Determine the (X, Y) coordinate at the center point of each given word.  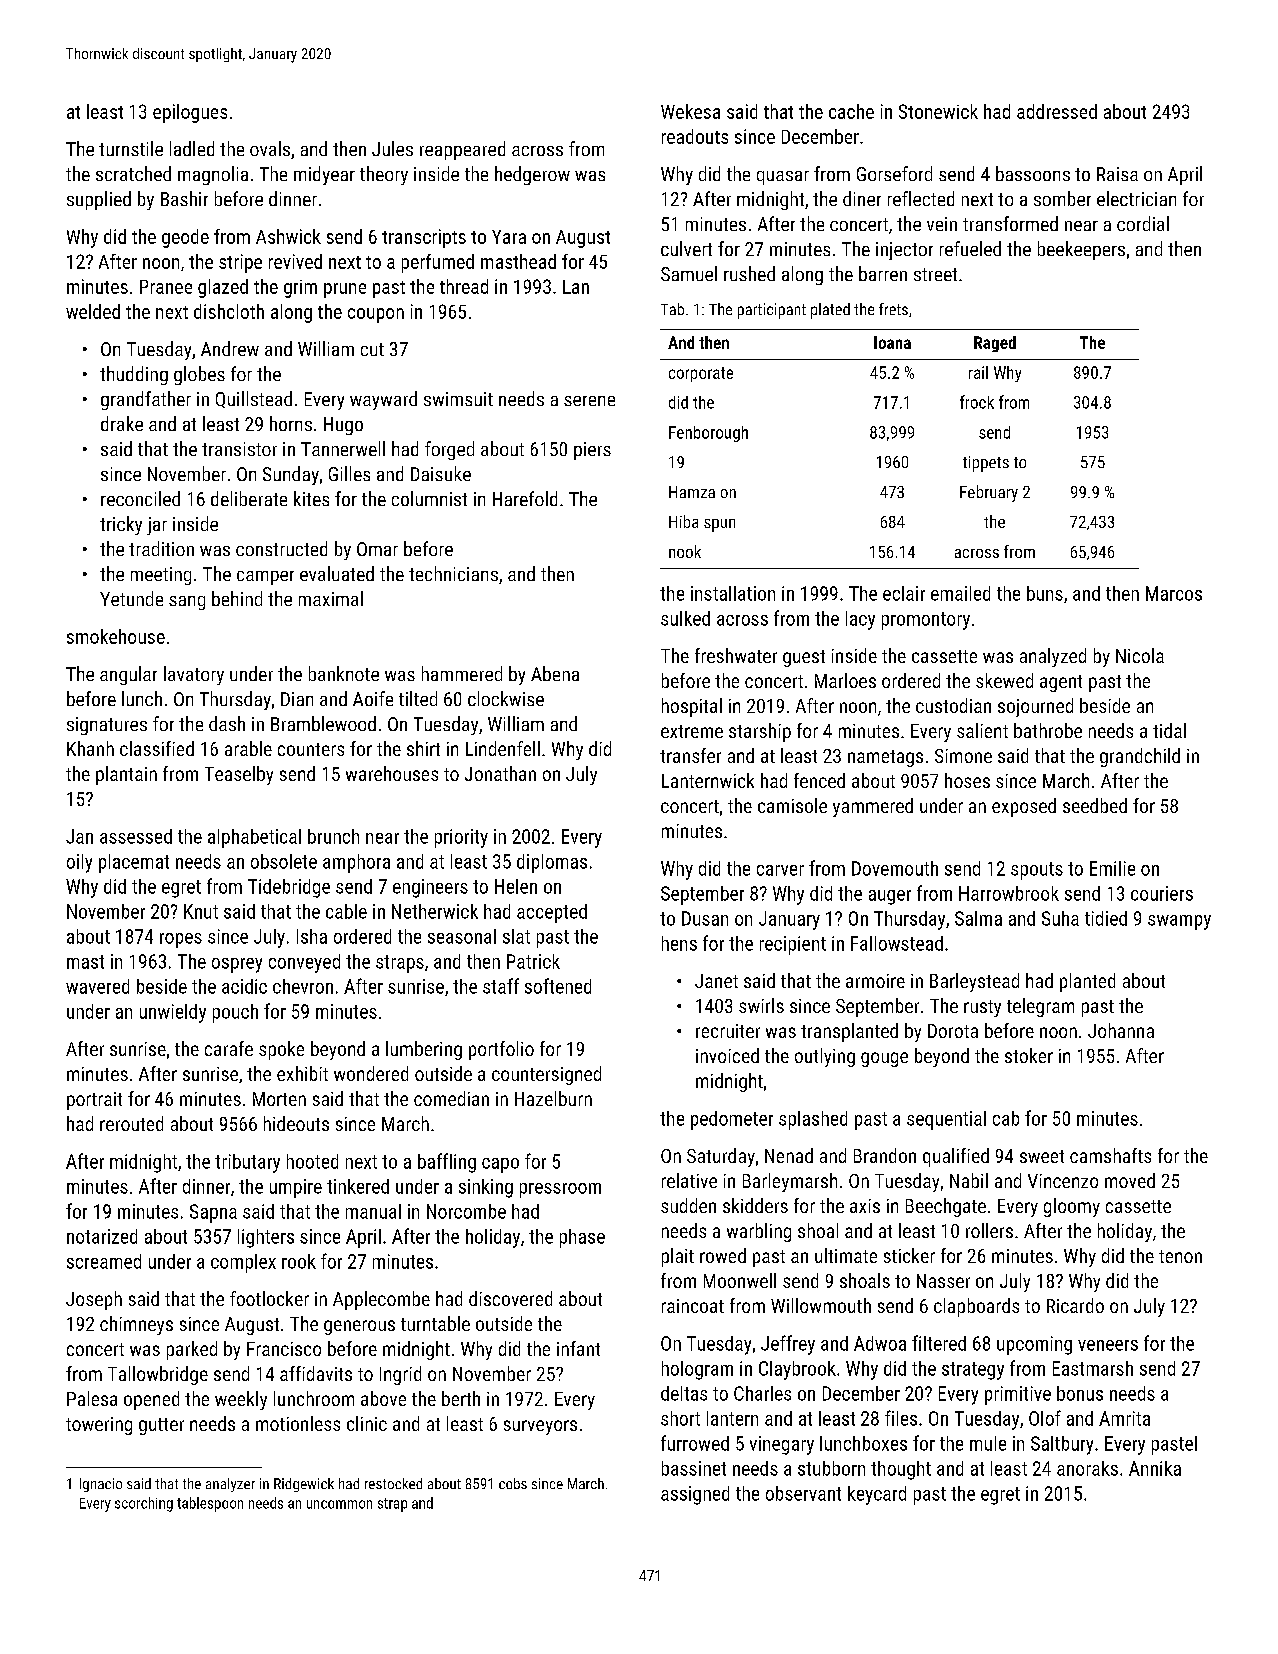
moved (1130, 1180)
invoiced (727, 1055)
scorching (144, 1504)
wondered (371, 1073)
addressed (1057, 111)
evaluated (337, 573)
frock (977, 402)
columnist (429, 498)
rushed (749, 273)
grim (300, 289)
